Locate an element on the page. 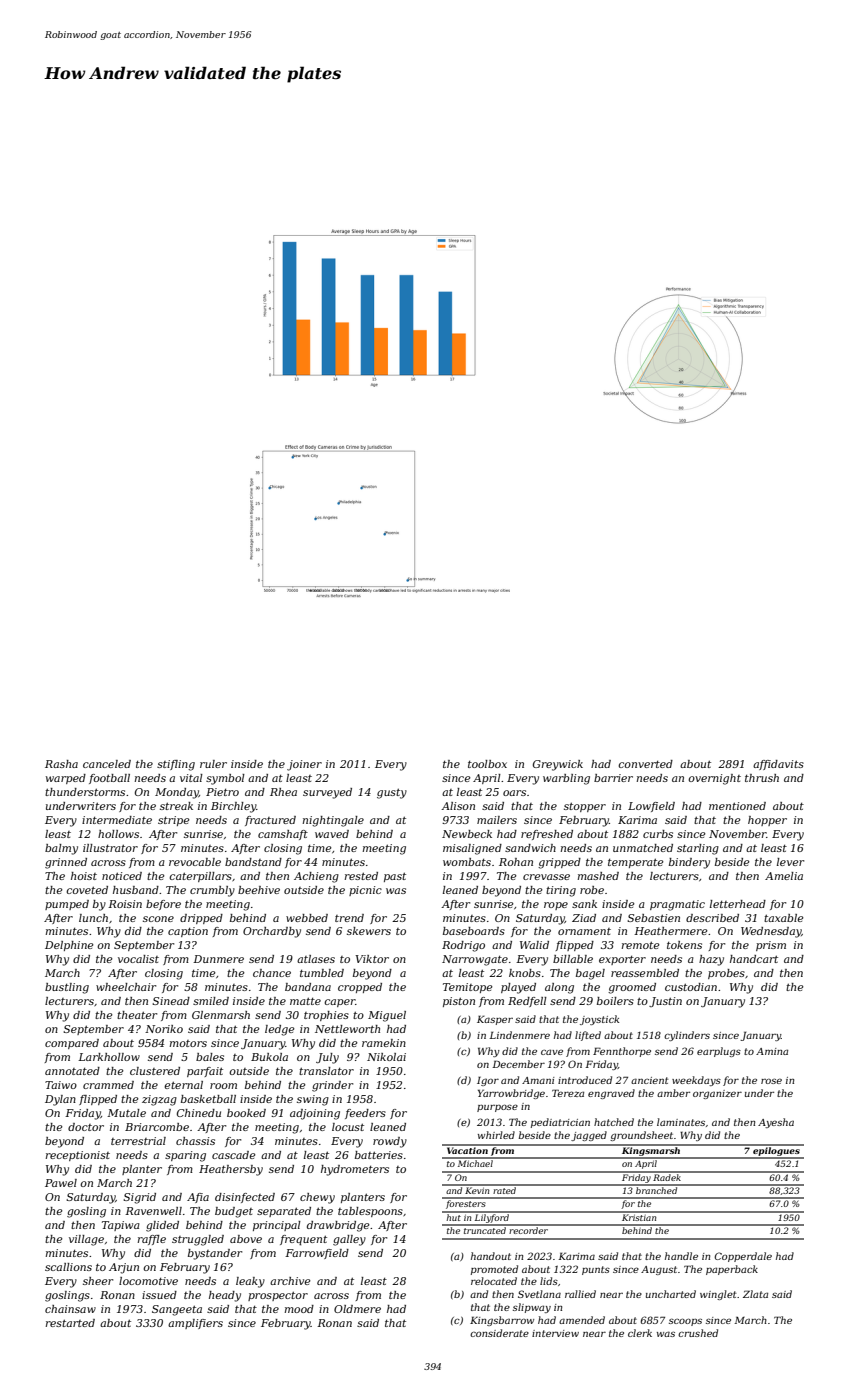 The image size is (849, 1400). vocalist is located at coordinates (138, 959).
